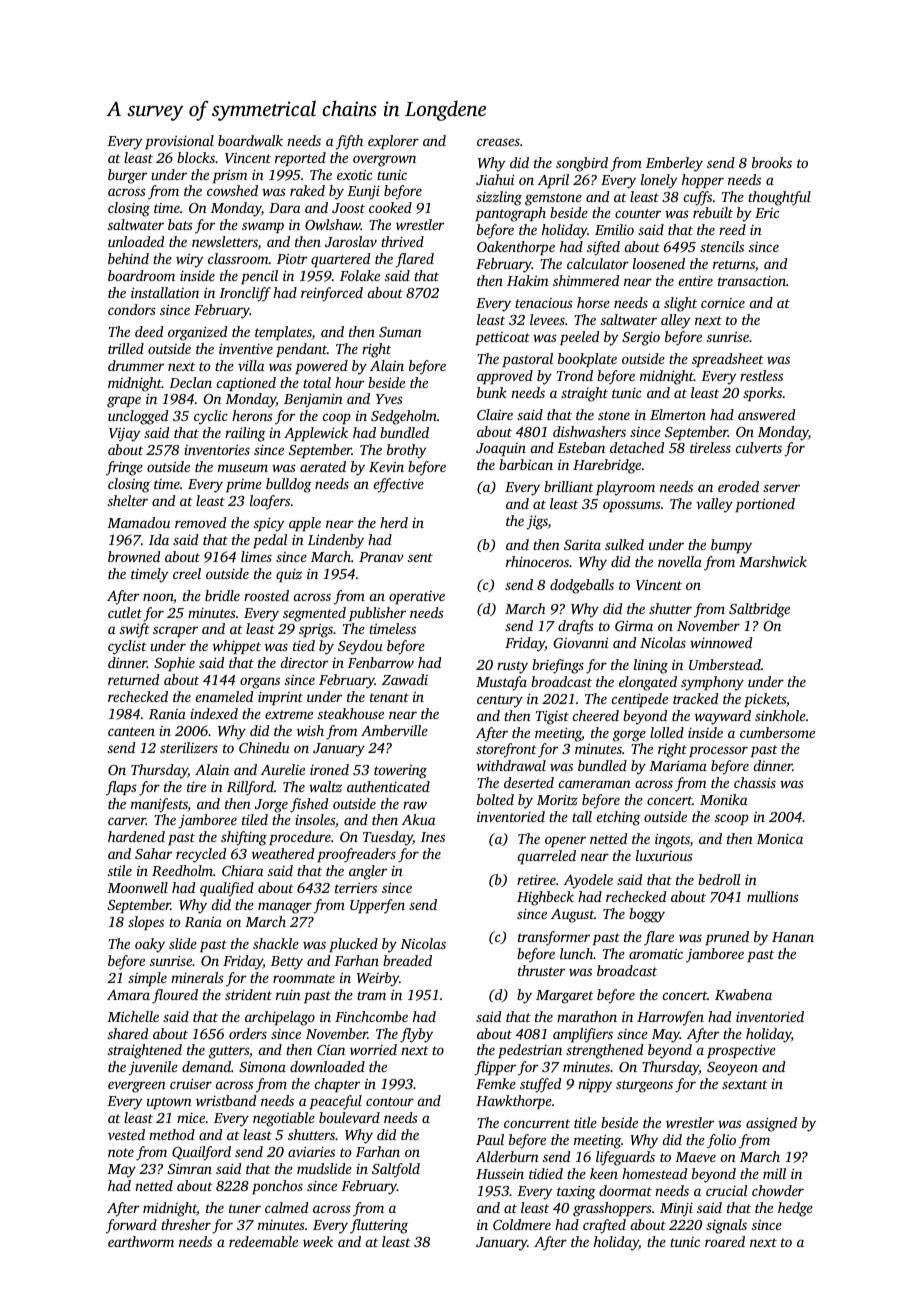 This screenshot has height=1314, width=924. Describe the element at coordinates (133, 679) in the screenshot. I see `returned` at that location.
